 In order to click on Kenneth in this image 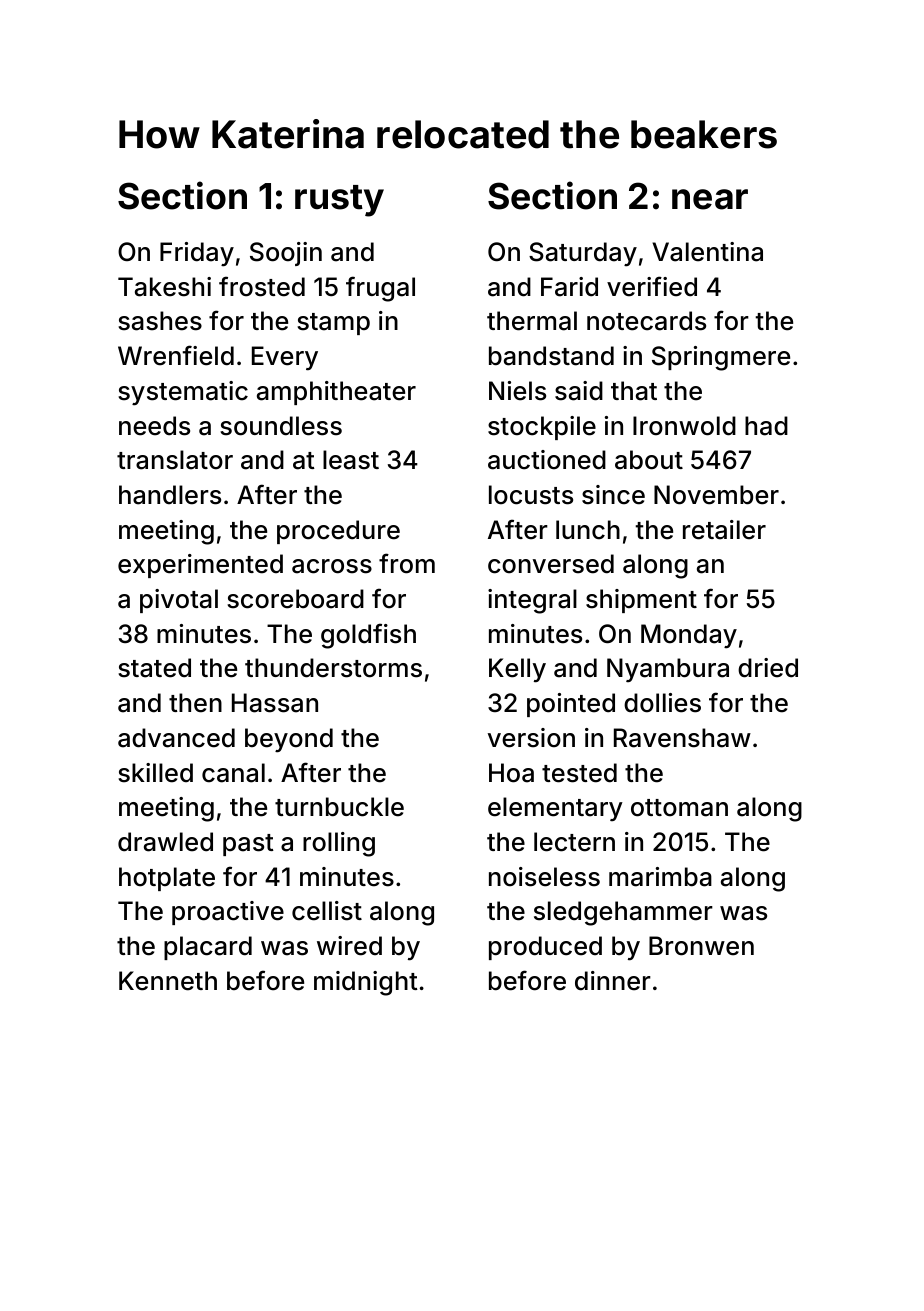, I will do `click(168, 981)`.
